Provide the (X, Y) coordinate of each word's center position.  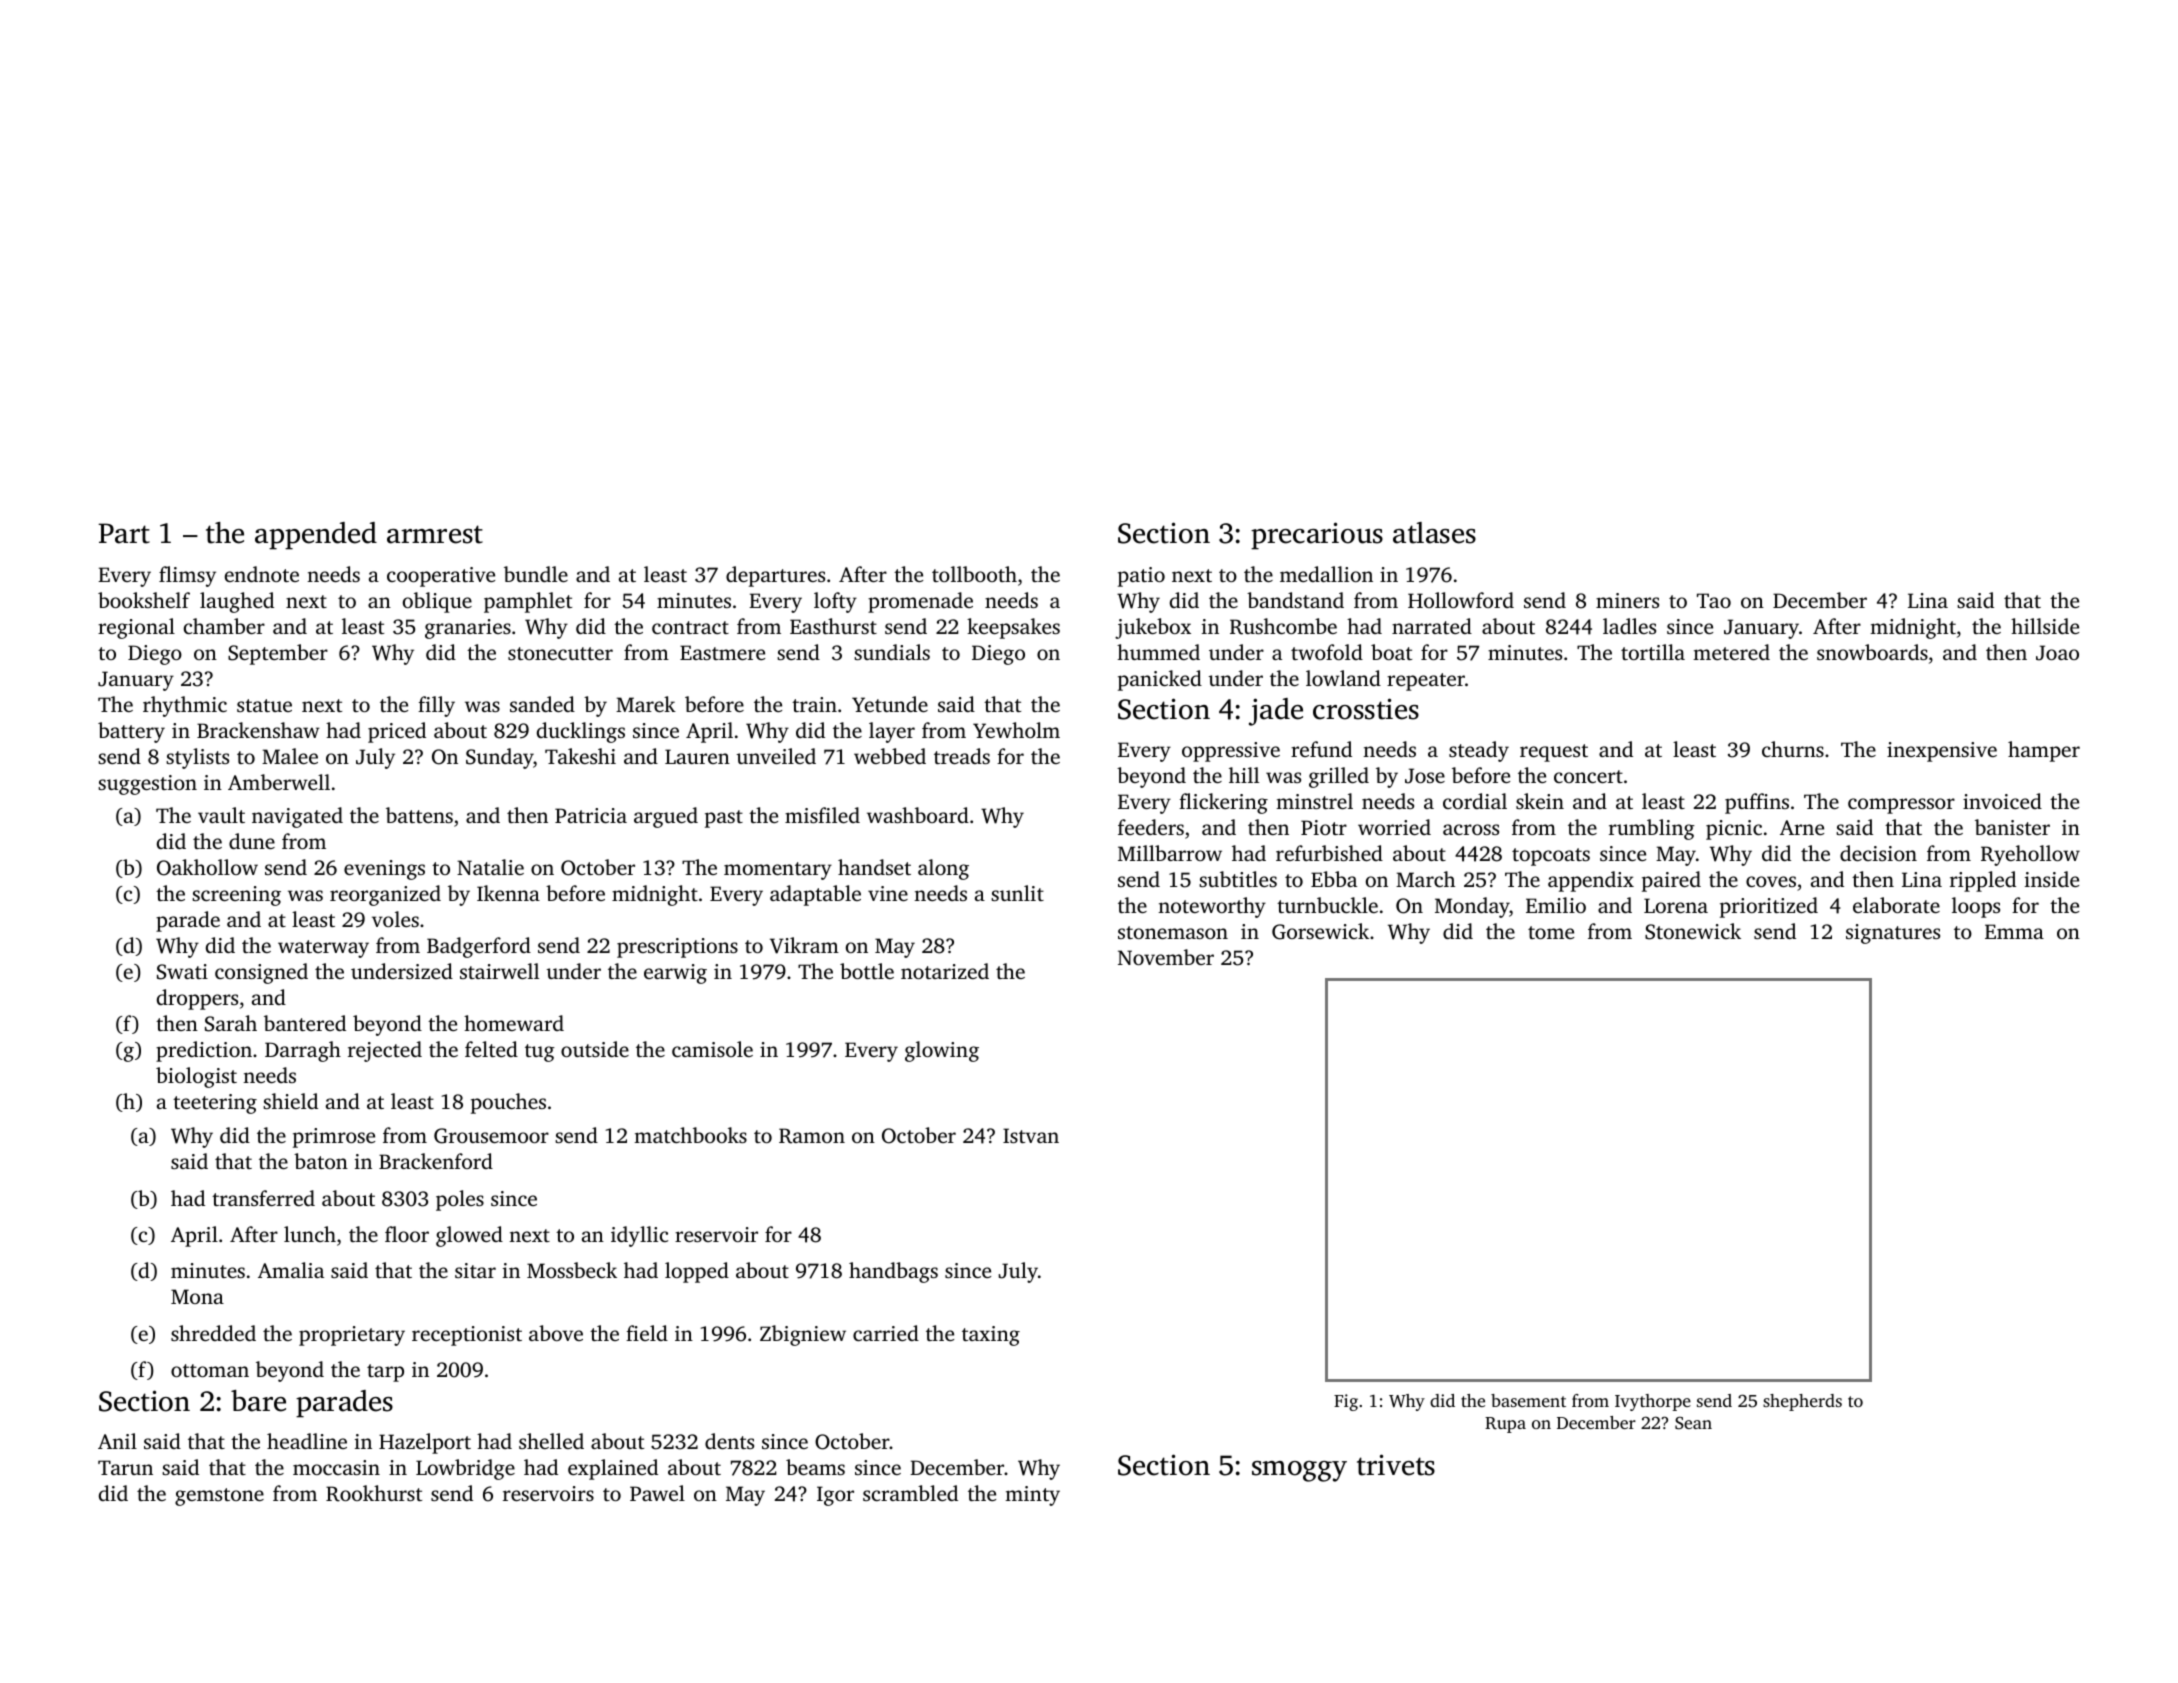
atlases (1434, 533)
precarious (1317, 536)
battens (419, 815)
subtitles (1238, 879)
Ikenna (508, 893)
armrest (435, 534)
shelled (551, 1441)
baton (321, 1161)
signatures (1893, 934)
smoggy (1299, 1471)
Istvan (1031, 1135)
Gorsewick (1320, 931)
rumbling (1652, 829)
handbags (893, 1272)
